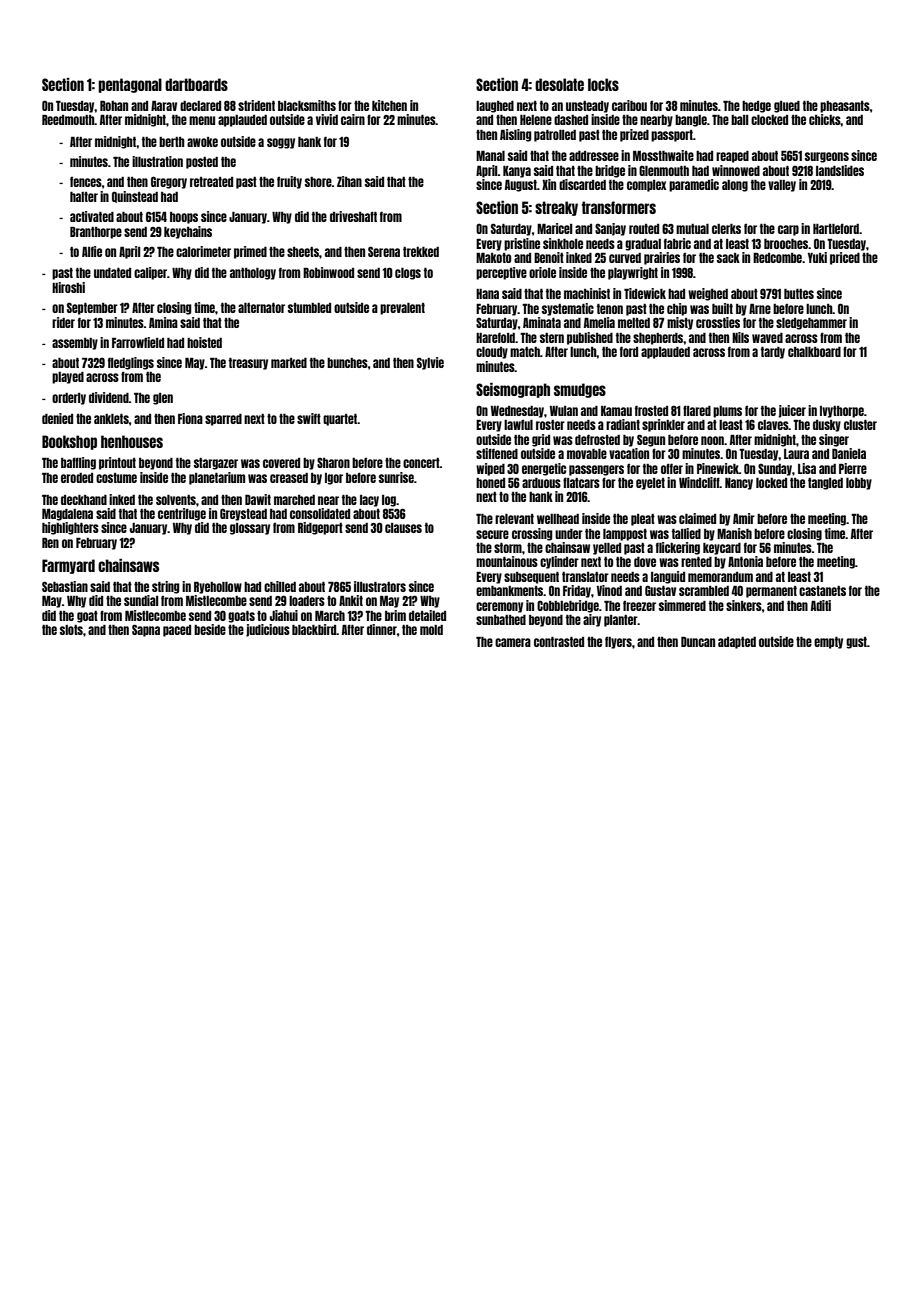 The height and width of the screenshot is (1308, 924). Describe the element at coordinates (314, 629) in the screenshot. I see `blackbird` at that location.
